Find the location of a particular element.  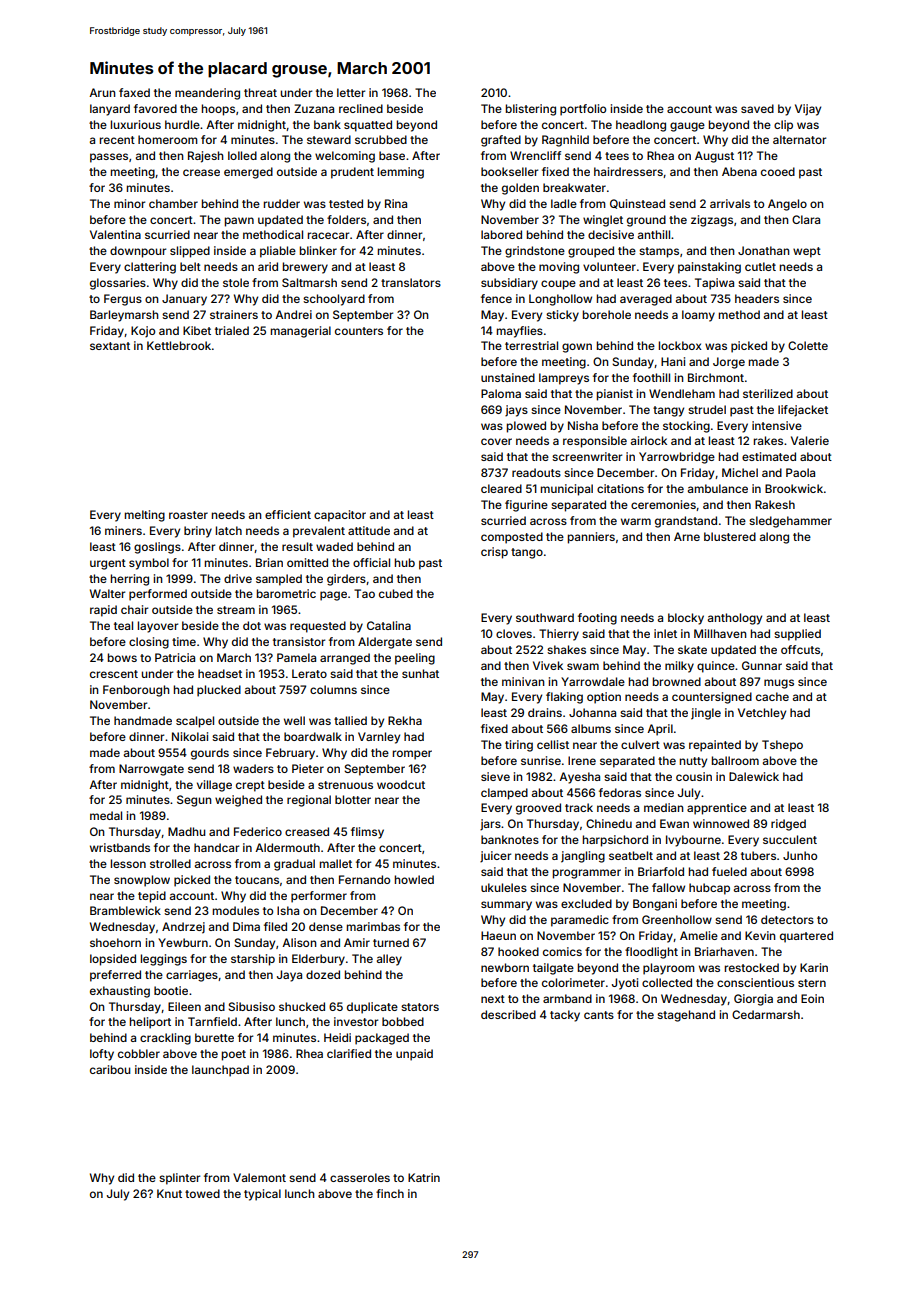

wept is located at coordinates (807, 252).
